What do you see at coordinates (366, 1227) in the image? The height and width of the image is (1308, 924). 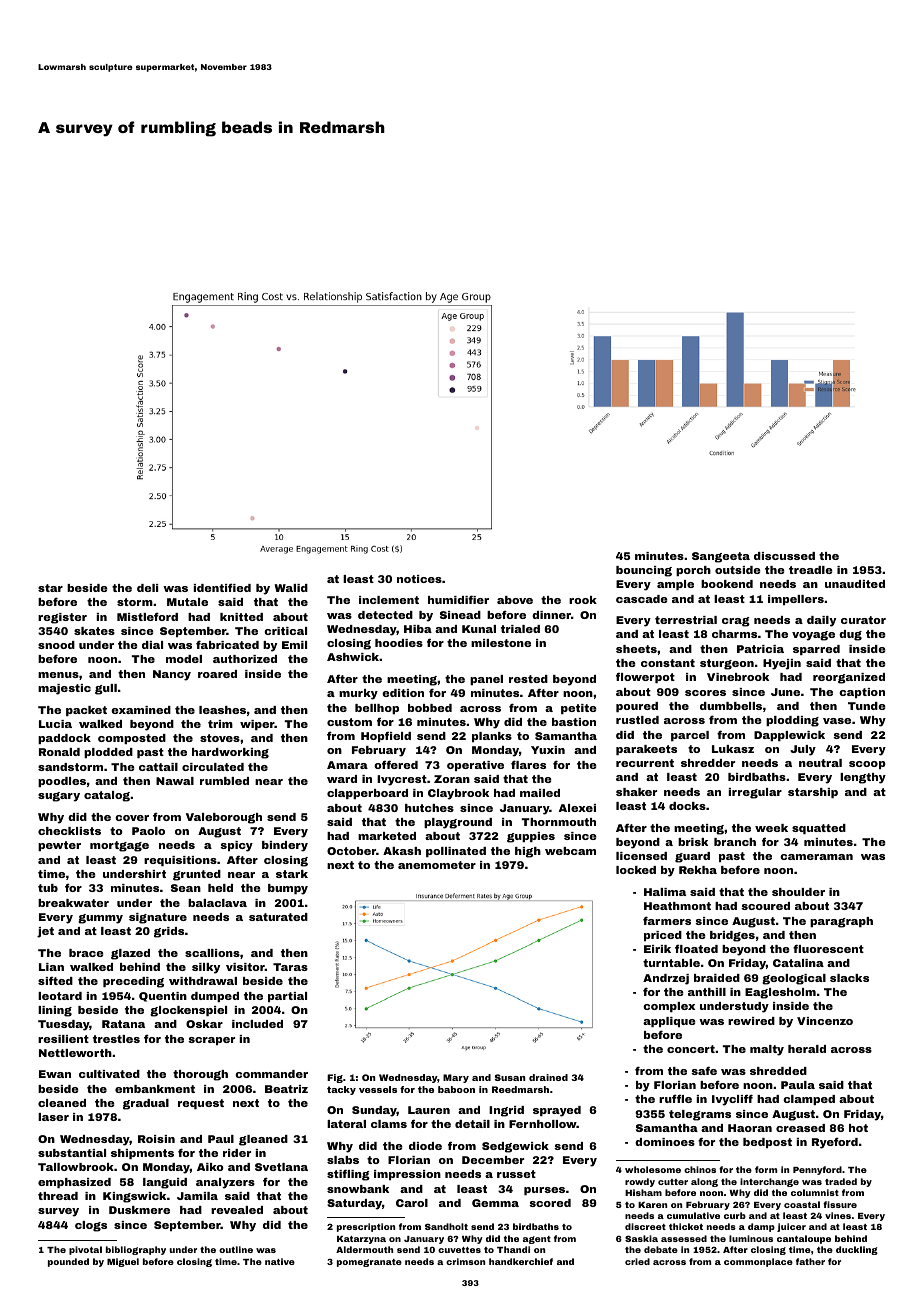 I see `prescription` at bounding box center [366, 1227].
